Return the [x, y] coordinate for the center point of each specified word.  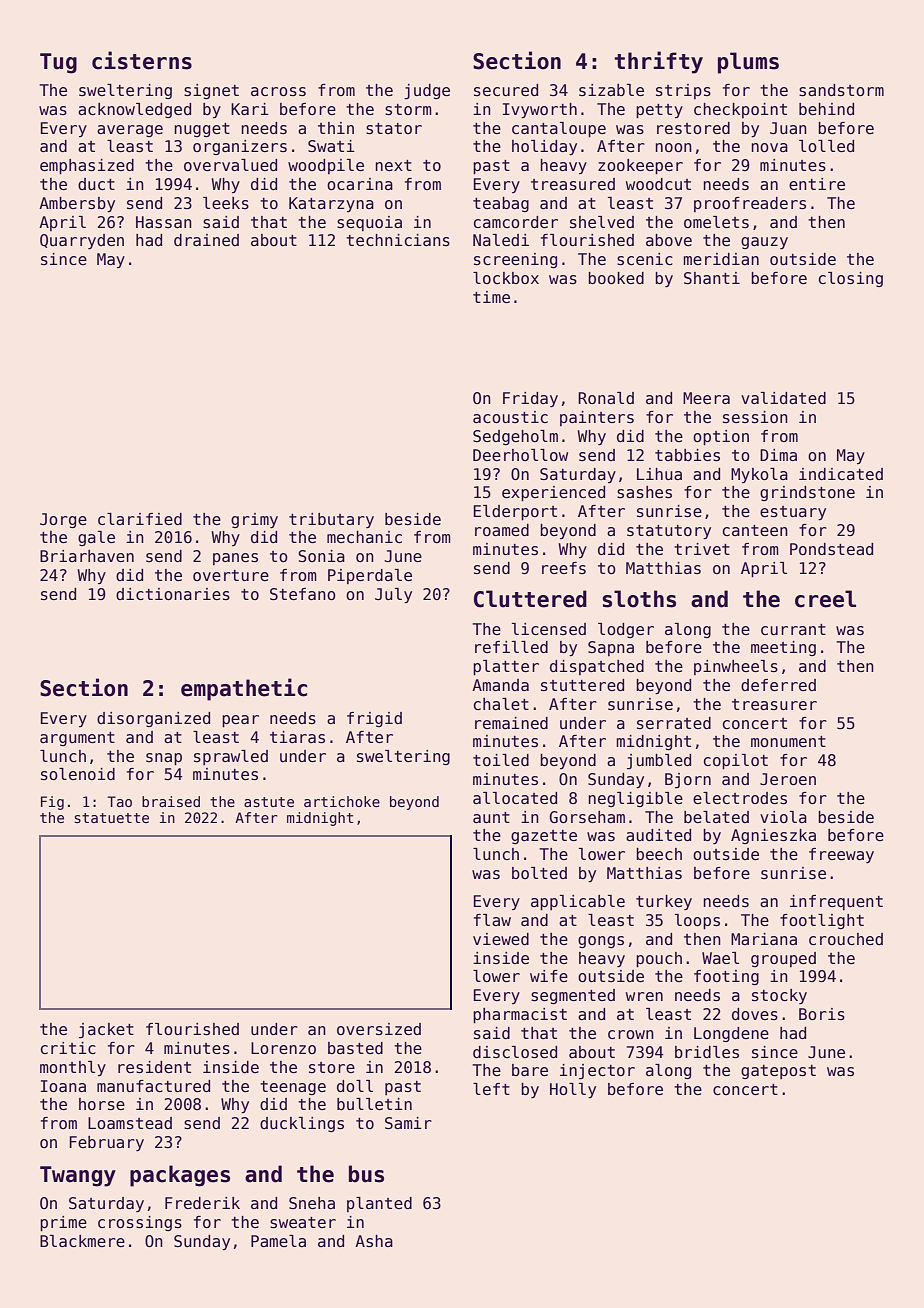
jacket [106, 1031]
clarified [140, 519]
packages [180, 1176]
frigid [374, 719]
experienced [553, 493]
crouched [846, 939]
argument [77, 739]
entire [817, 184]
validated [783, 398]
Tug [58, 63]
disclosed [515, 1052]
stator [394, 129]
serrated [674, 723]
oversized [379, 1029]
